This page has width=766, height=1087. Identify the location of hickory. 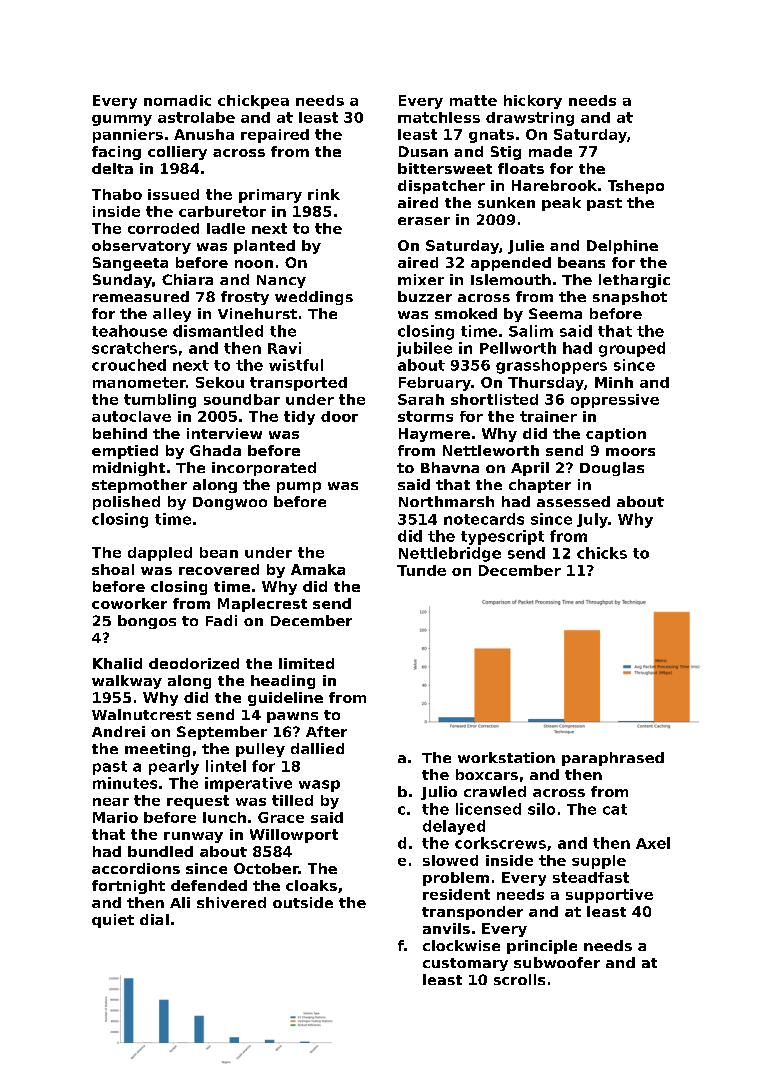
(533, 102).
